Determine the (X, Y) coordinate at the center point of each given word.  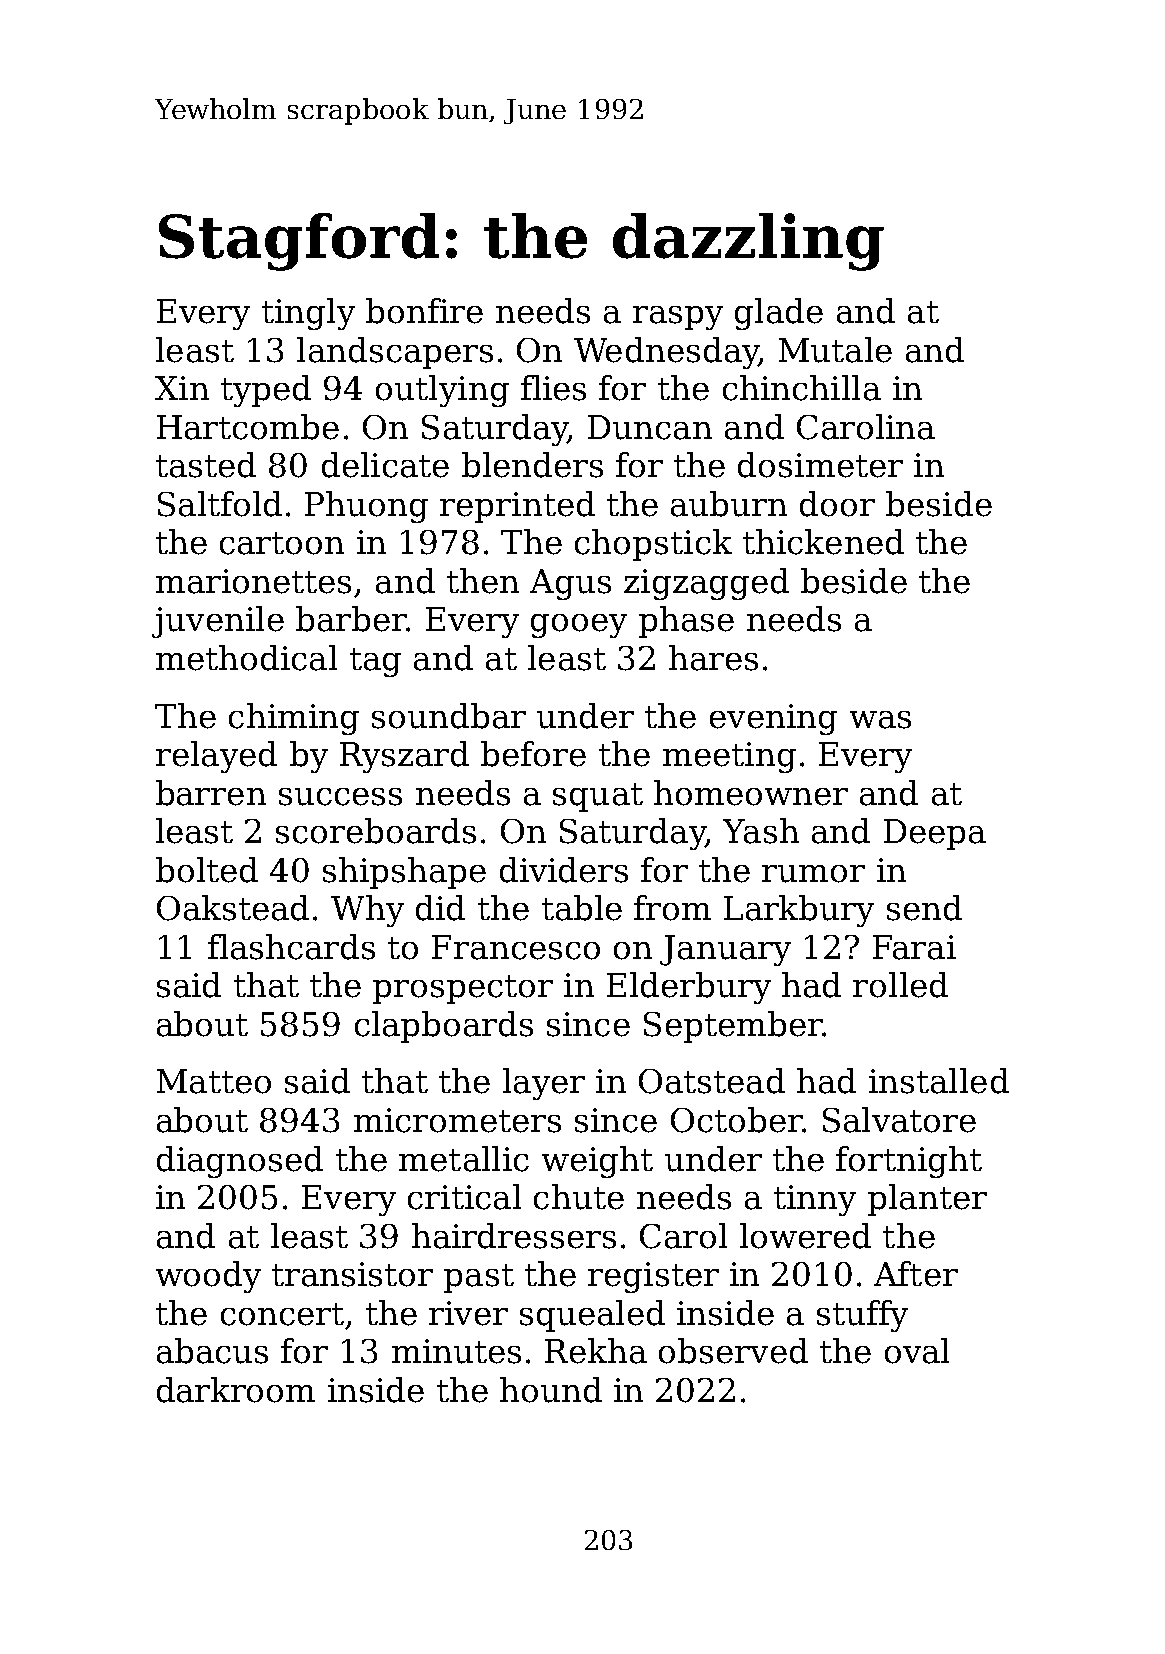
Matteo (214, 1081)
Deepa (935, 834)
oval (917, 1351)
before (533, 754)
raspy (678, 318)
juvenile (218, 622)
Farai (914, 947)
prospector (463, 989)
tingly (308, 314)
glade (779, 314)
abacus (212, 1351)
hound (551, 1390)
